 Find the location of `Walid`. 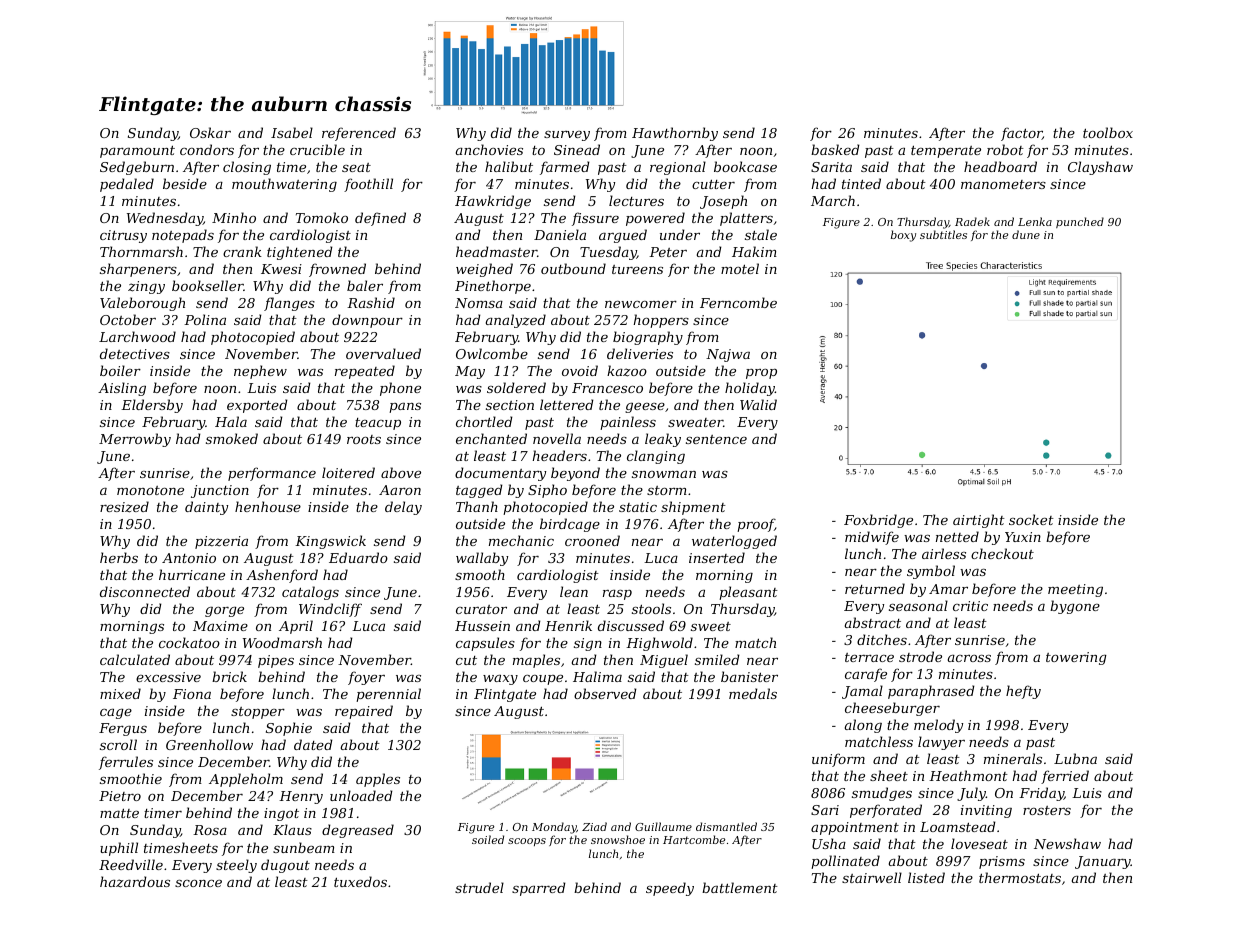

Walid is located at coordinates (758, 404).
